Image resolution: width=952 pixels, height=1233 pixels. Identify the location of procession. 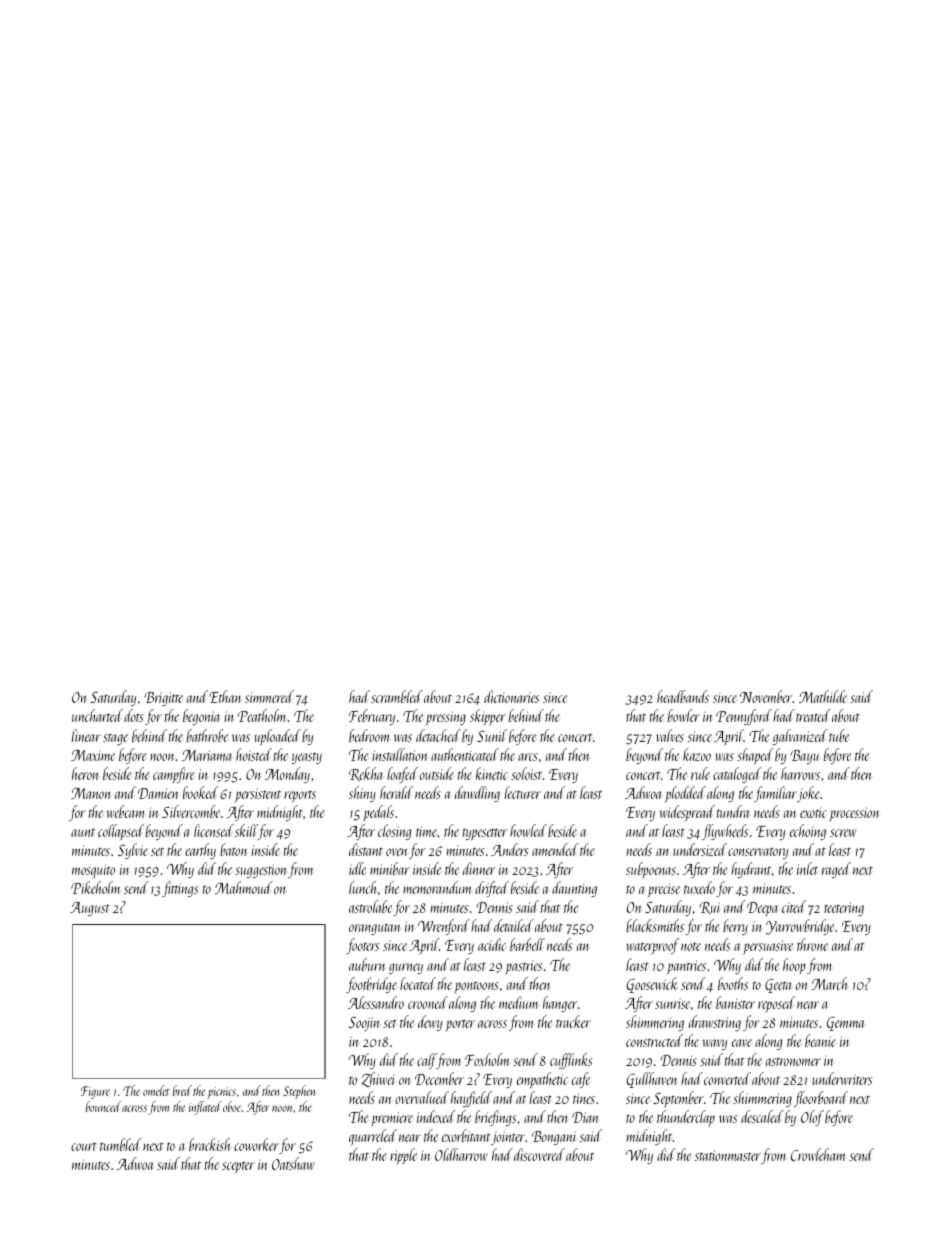
(854, 814).
